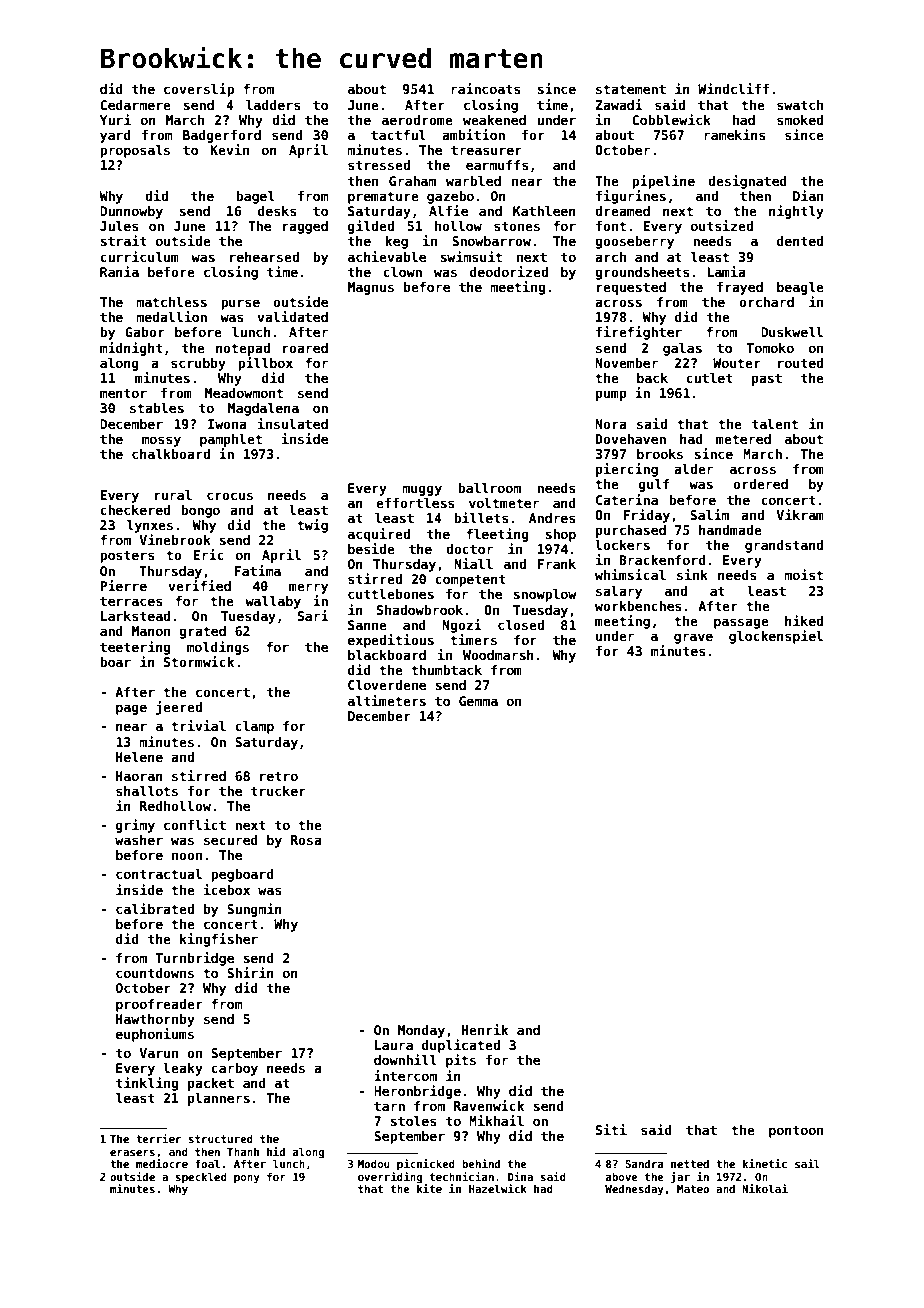  I want to click on euphoniums, so click(155, 1035).
